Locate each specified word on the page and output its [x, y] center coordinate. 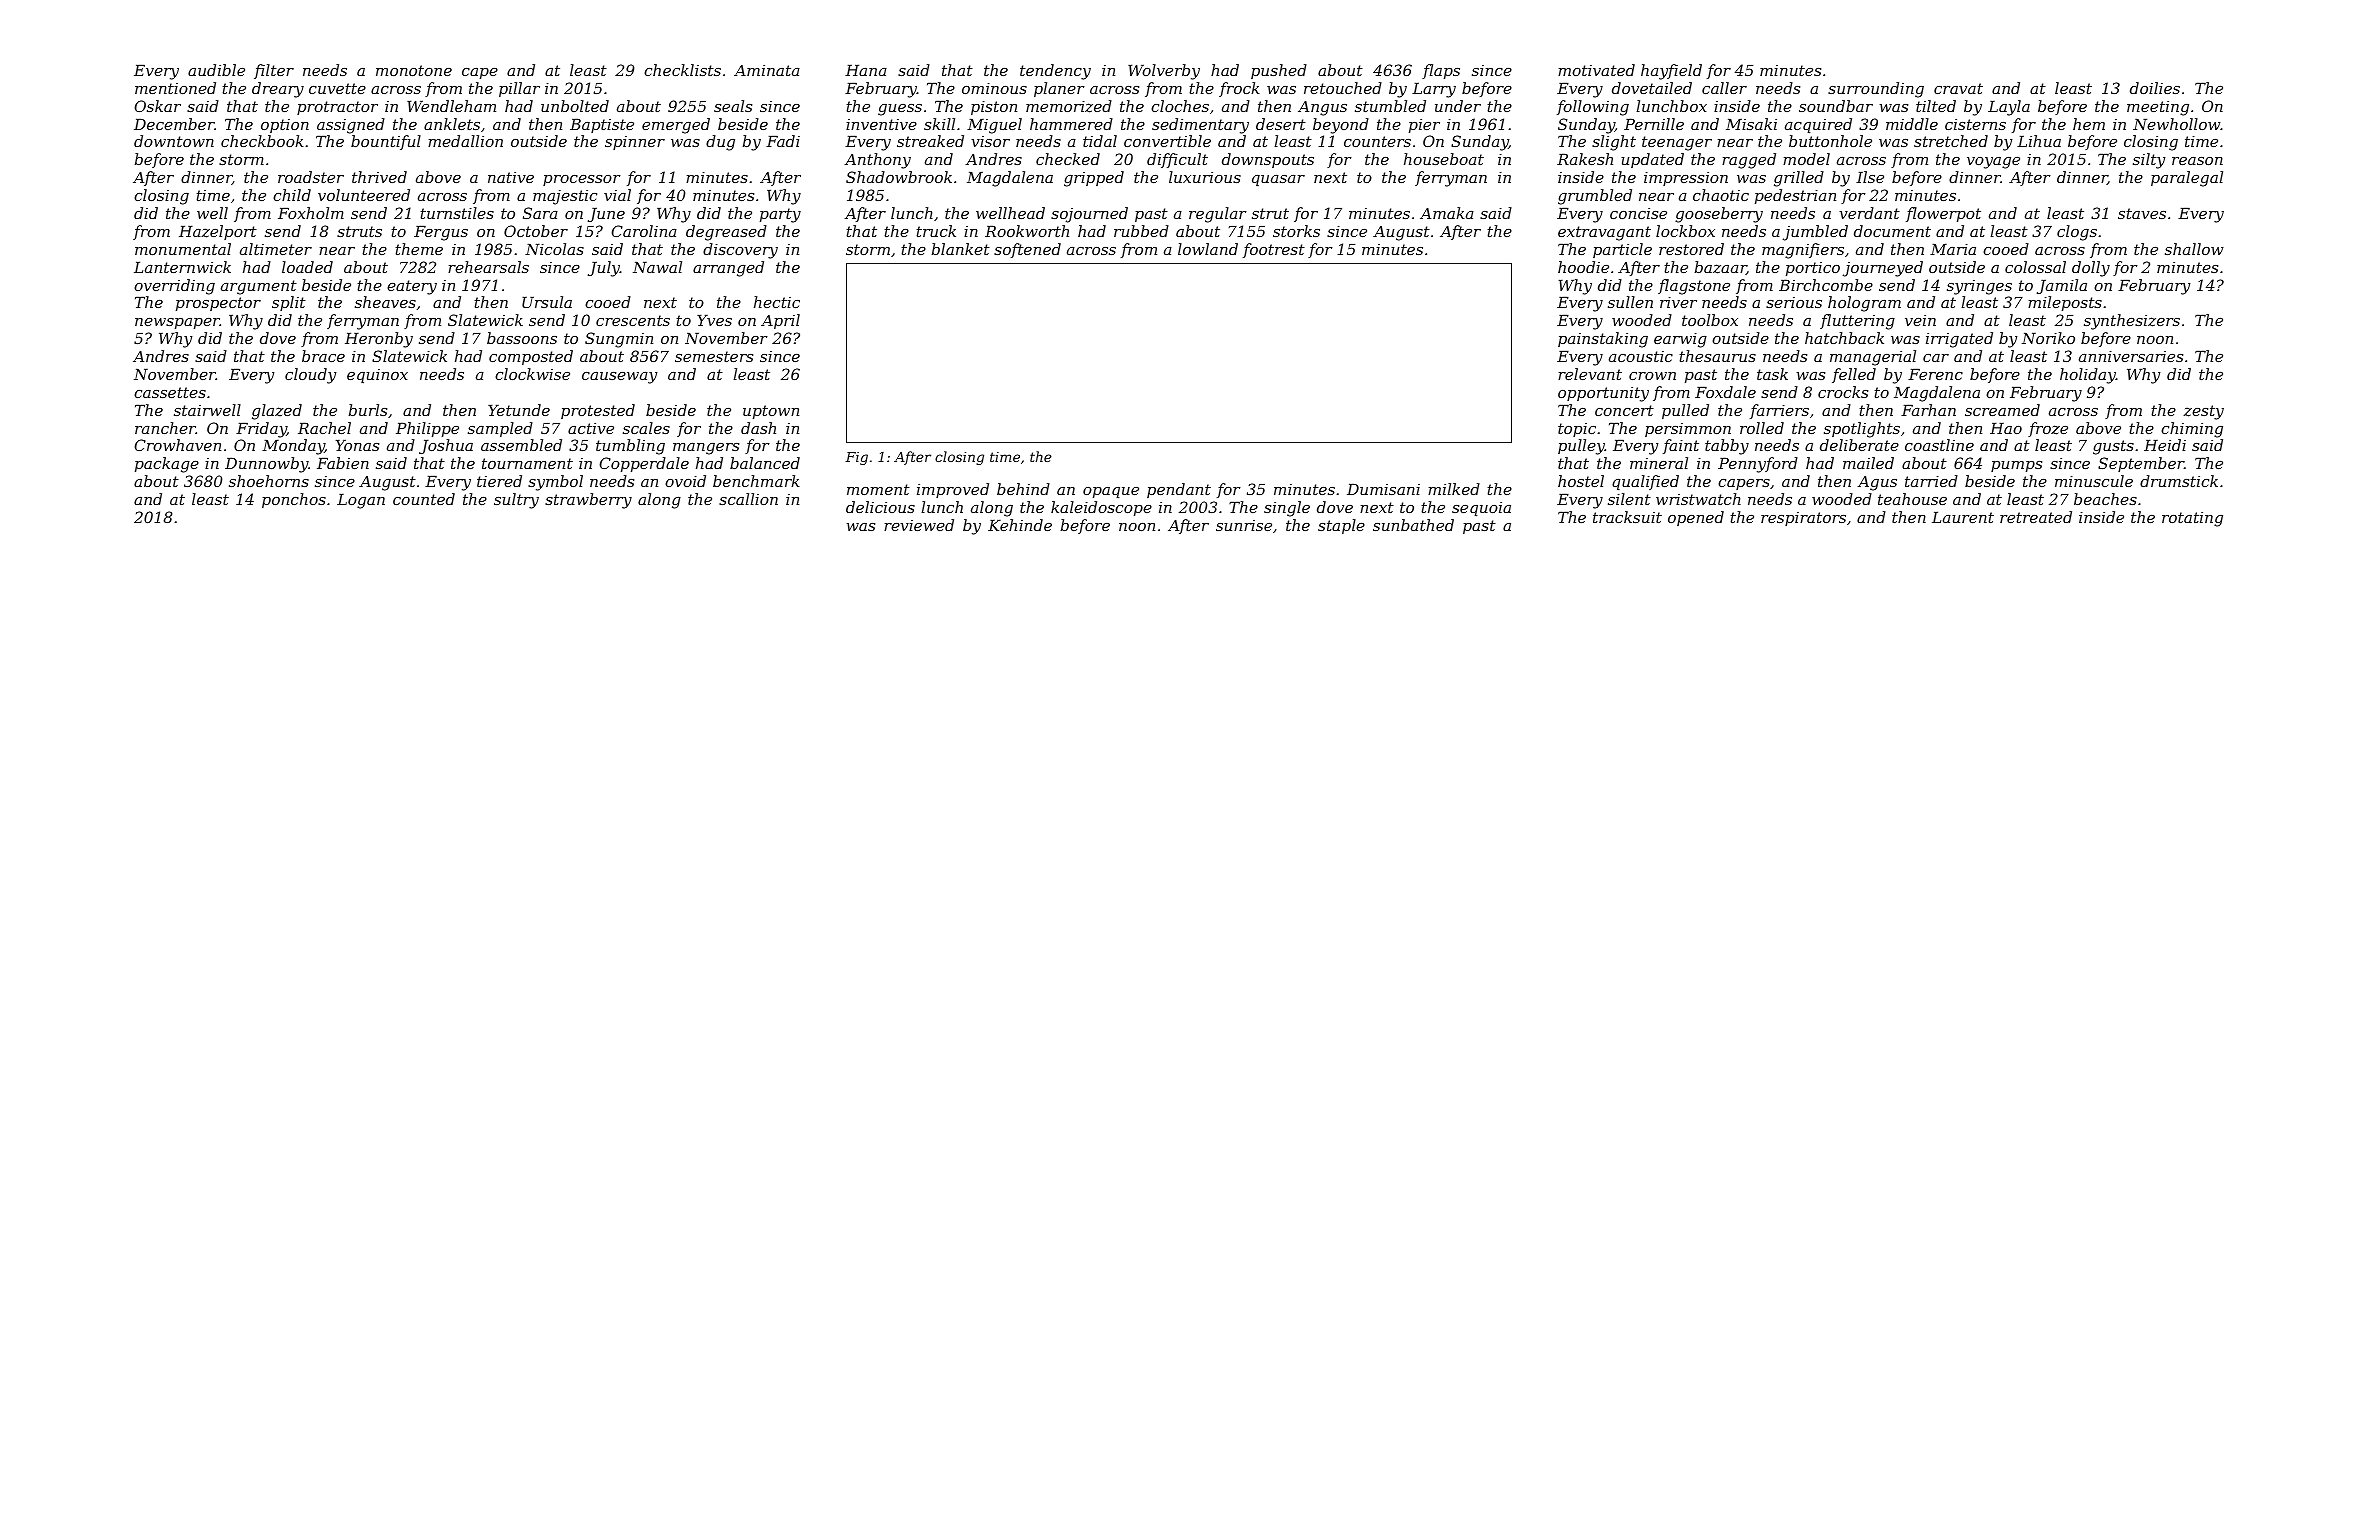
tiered [499, 481]
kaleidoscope [1101, 508]
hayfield [1671, 72]
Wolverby [1164, 72]
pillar [519, 89]
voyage [1993, 163]
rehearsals [488, 267]
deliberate [1859, 445]
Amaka [1447, 213]
